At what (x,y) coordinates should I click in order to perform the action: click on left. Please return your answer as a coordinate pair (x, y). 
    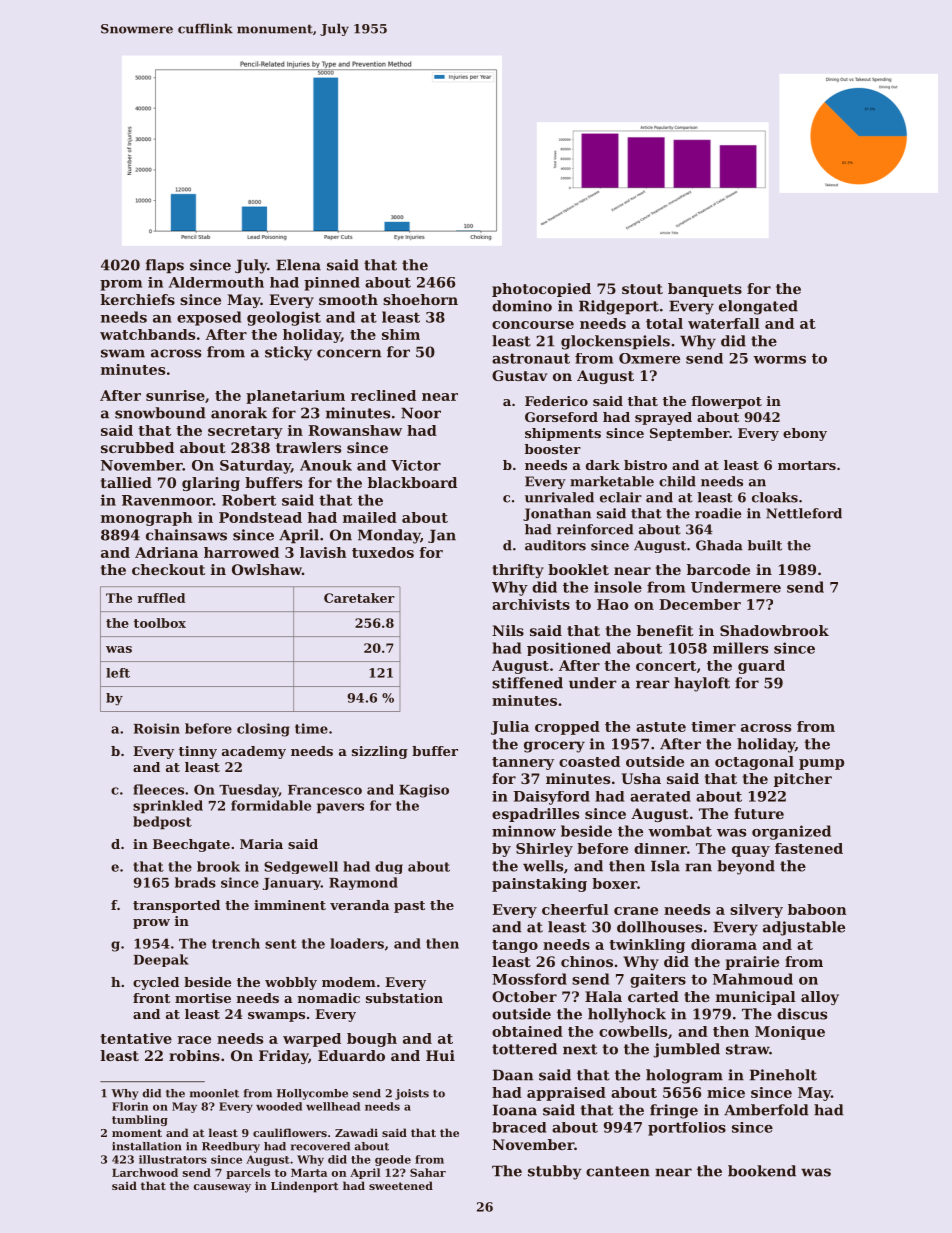
    Looking at the image, I should click on (118, 673).
